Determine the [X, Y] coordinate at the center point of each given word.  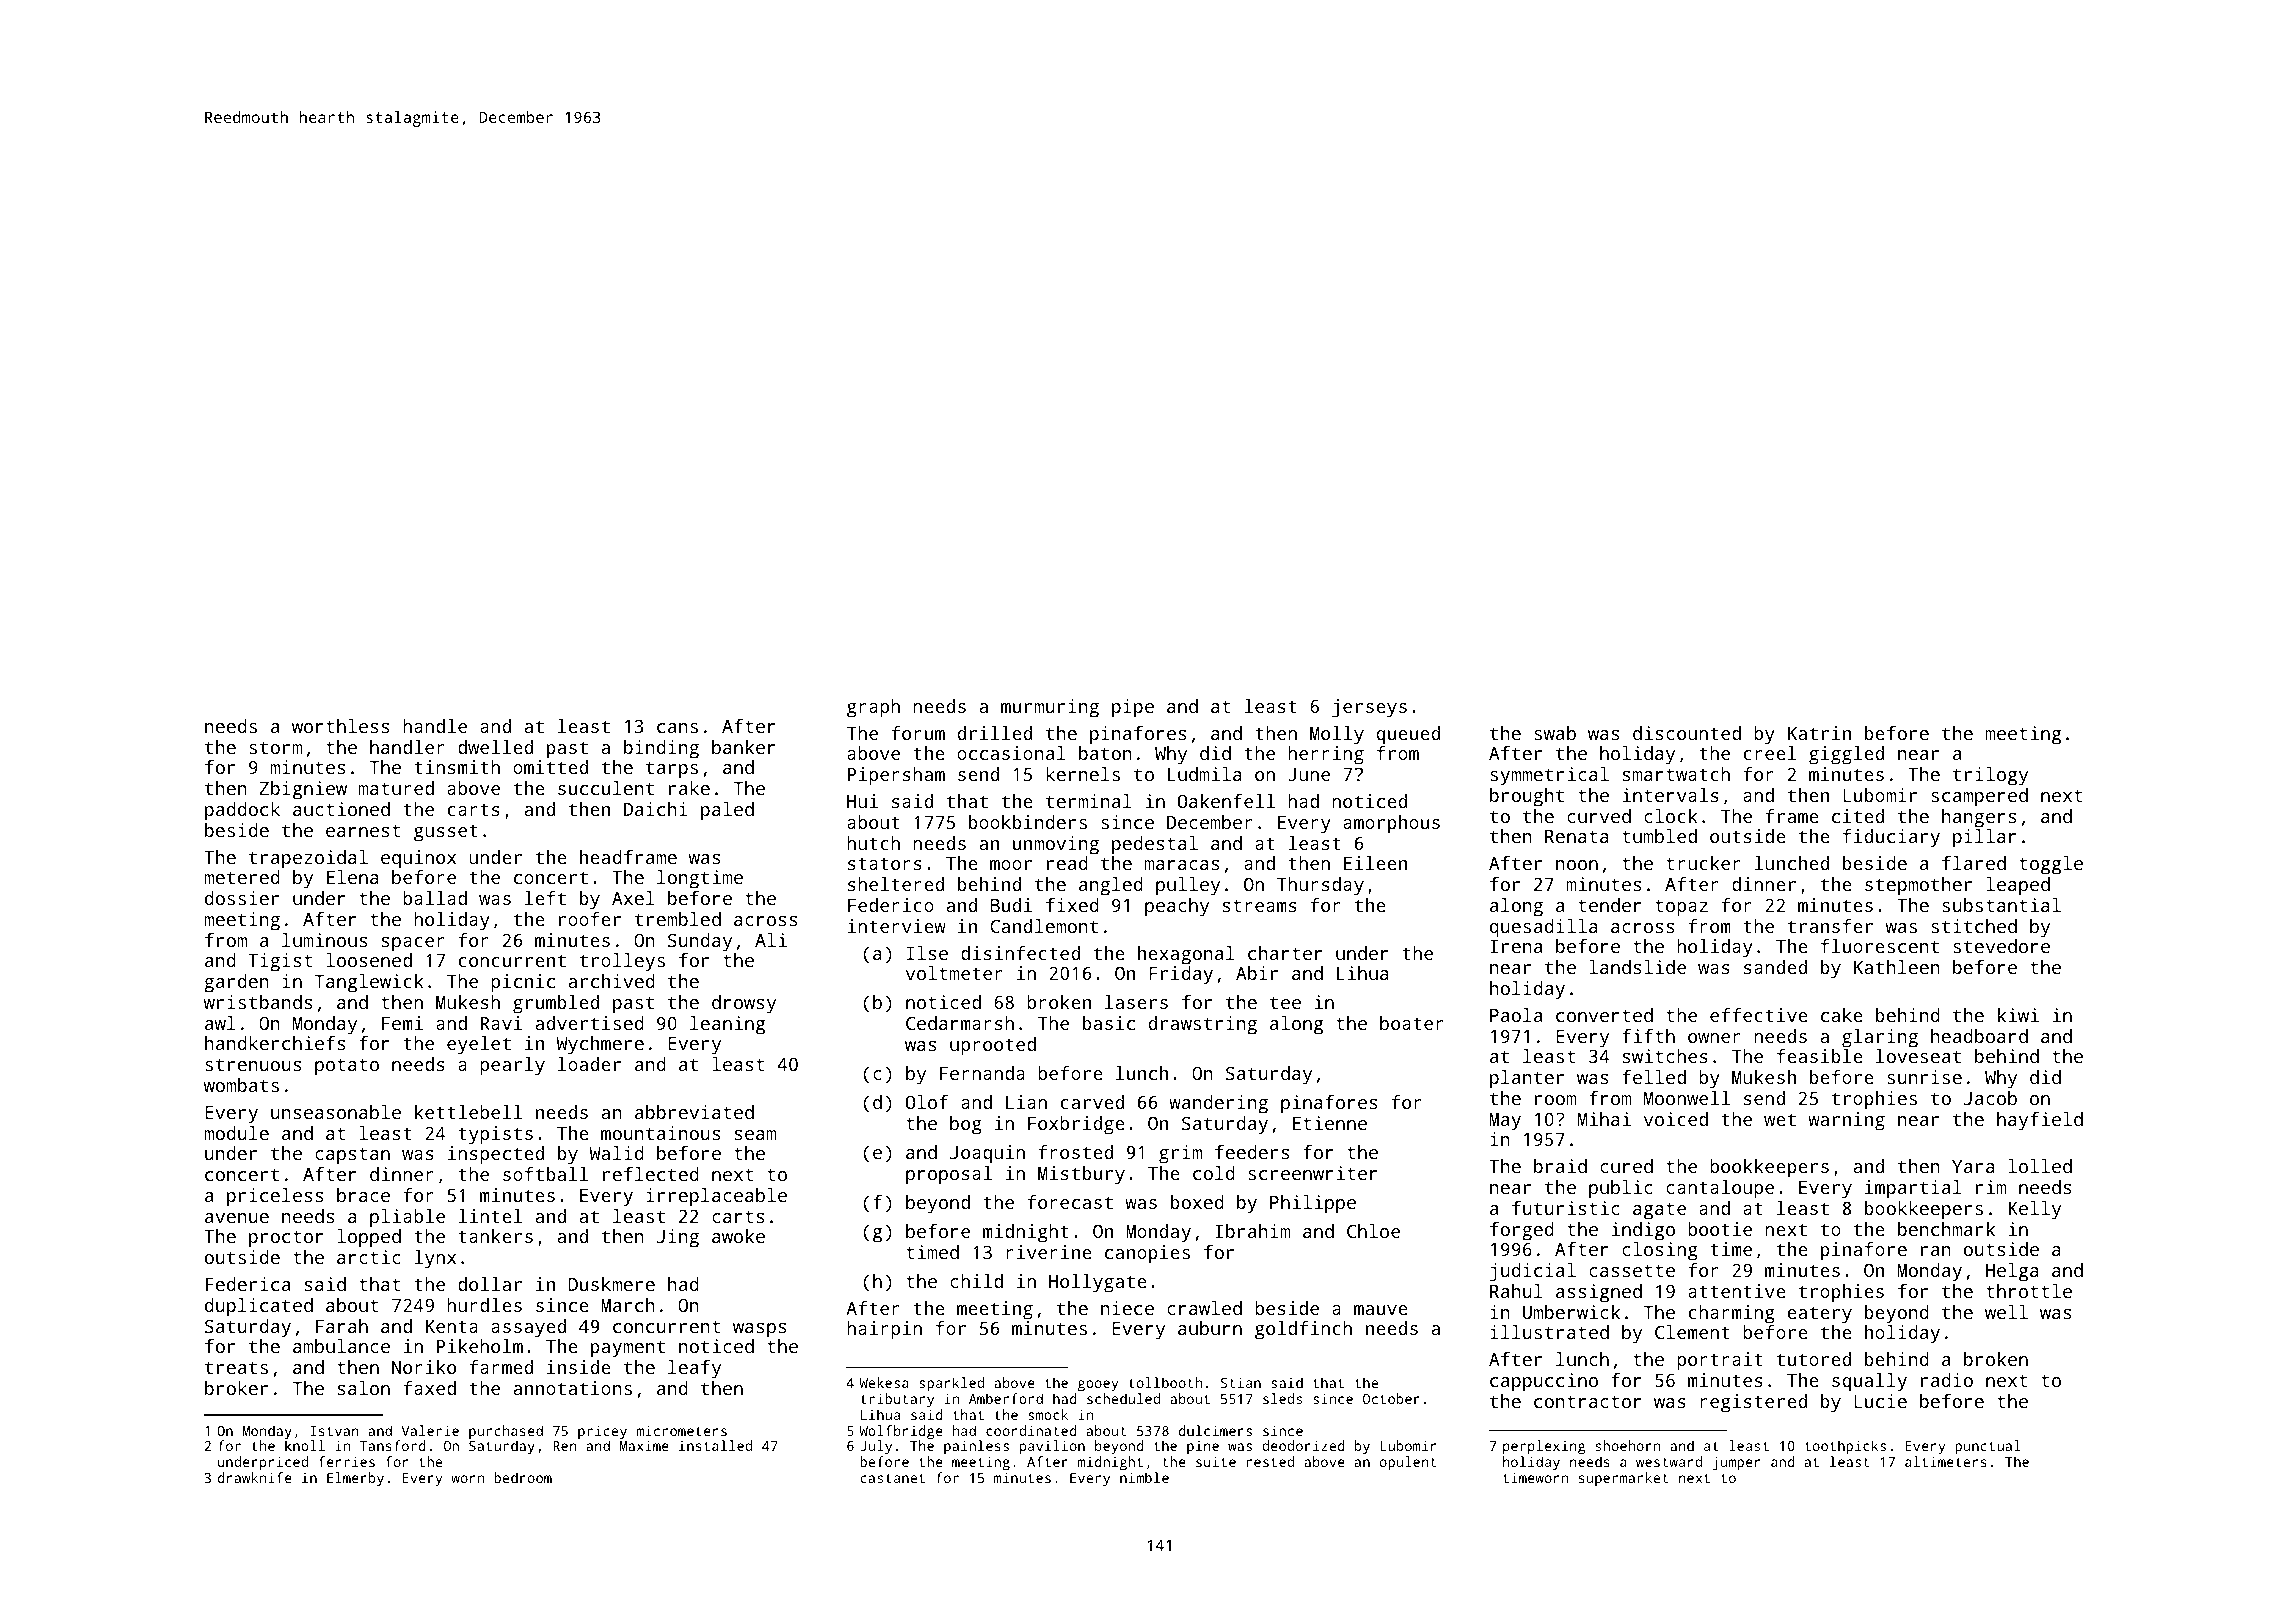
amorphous [1391, 824]
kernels [1083, 774]
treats [236, 1367]
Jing [678, 1238]
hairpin [884, 1330]
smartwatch [1676, 774]
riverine [1049, 1252]
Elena [352, 877]
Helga [2012, 1272]
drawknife [255, 1477]
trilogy [1990, 776]
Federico [891, 905]
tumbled [1659, 836]
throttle [2029, 1291]
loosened [369, 960]
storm [275, 747]
